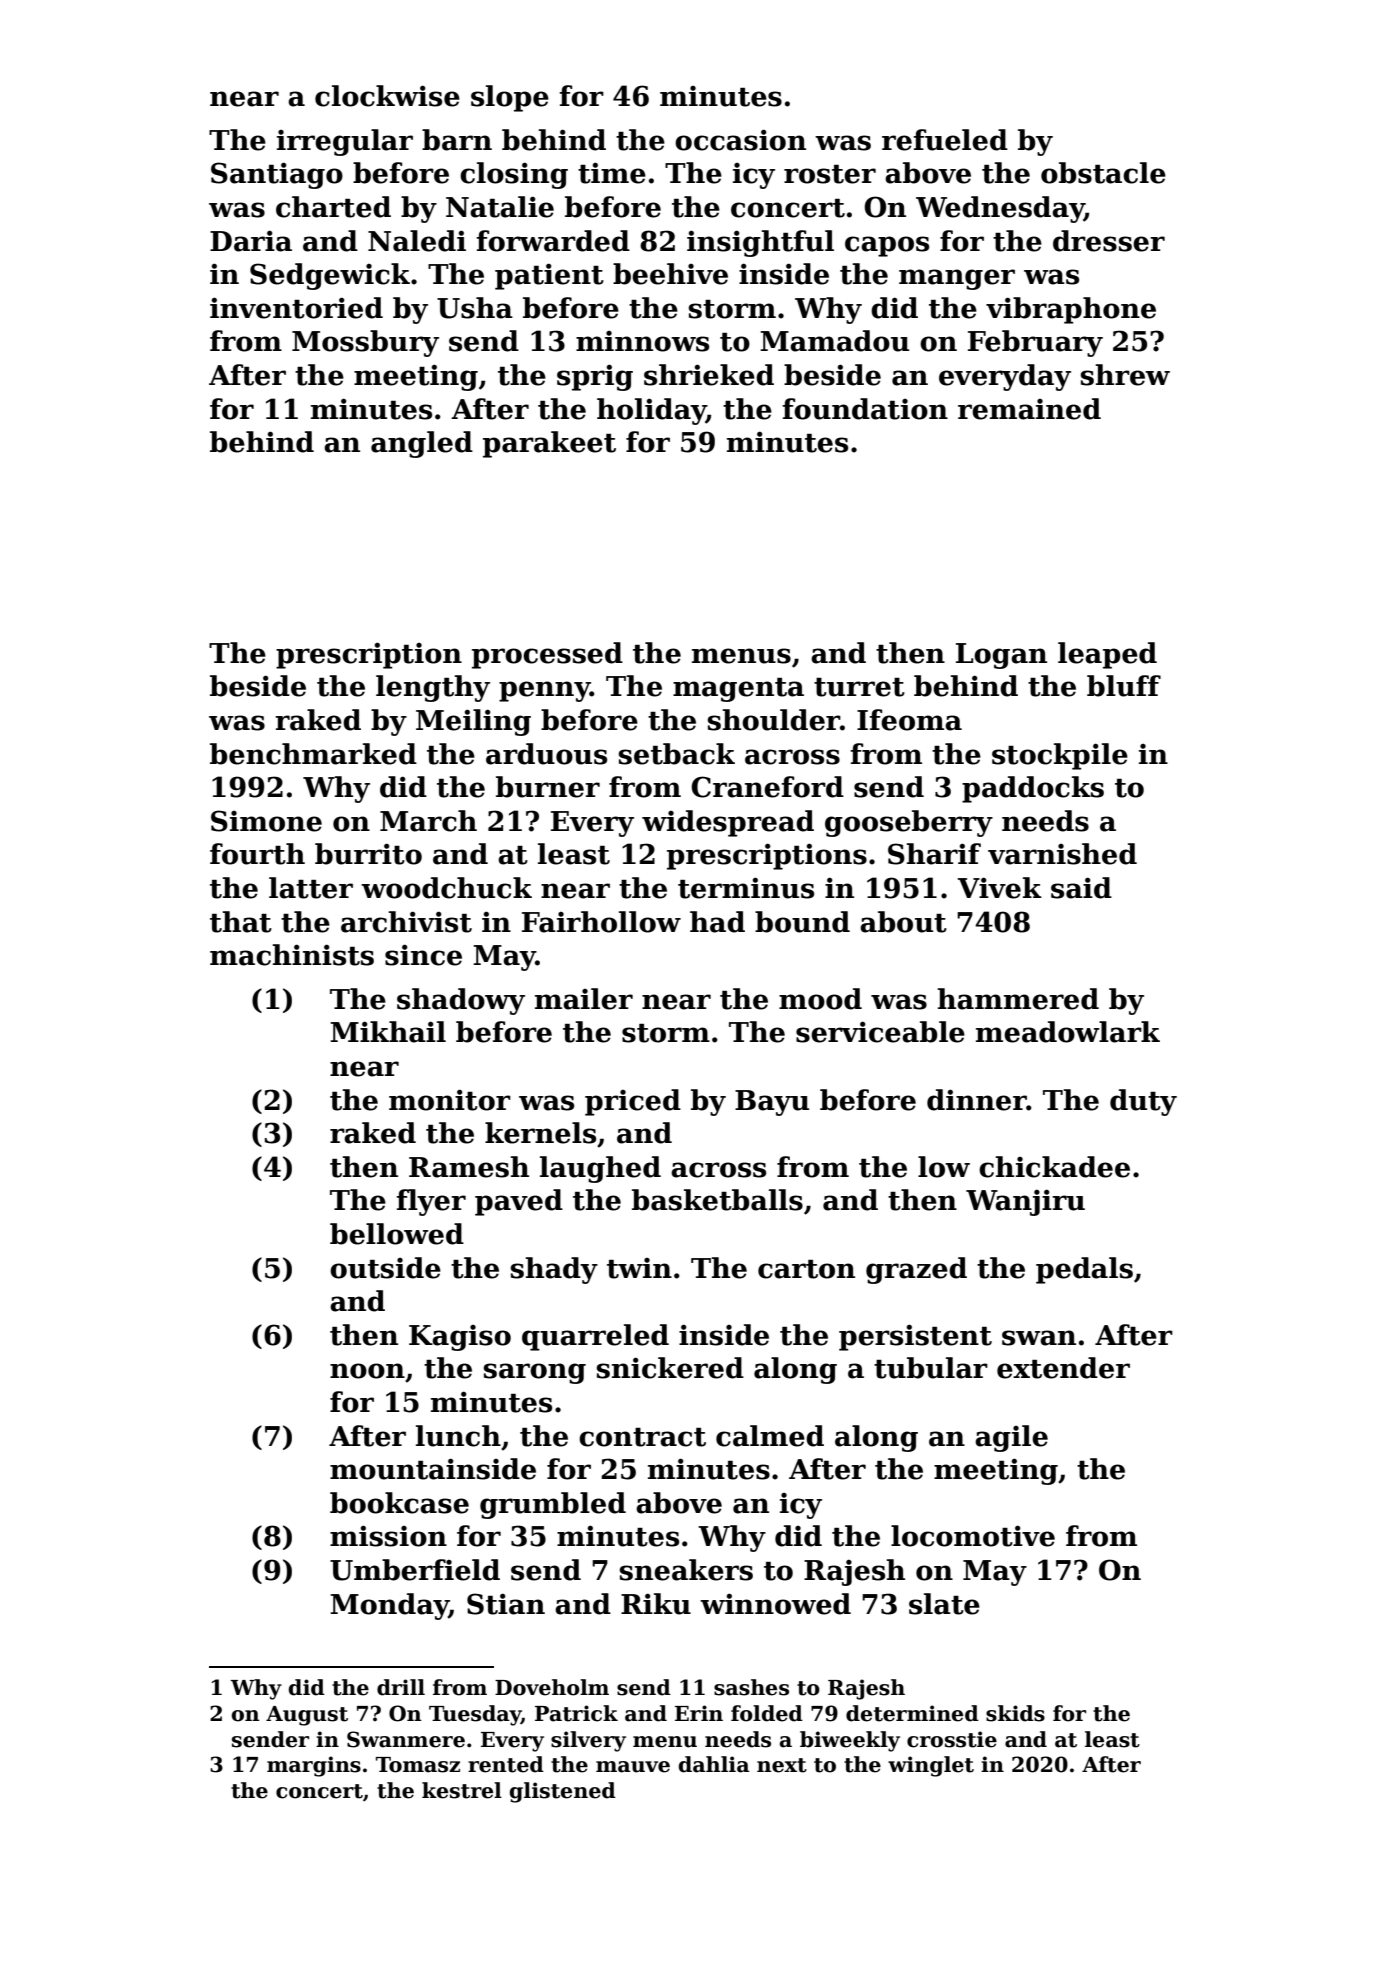 Image resolution: width=1386 pixels, height=1969 pixels. Describe the element at coordinates (1029, 409) in the screenshot. I see `remained` at that location.
